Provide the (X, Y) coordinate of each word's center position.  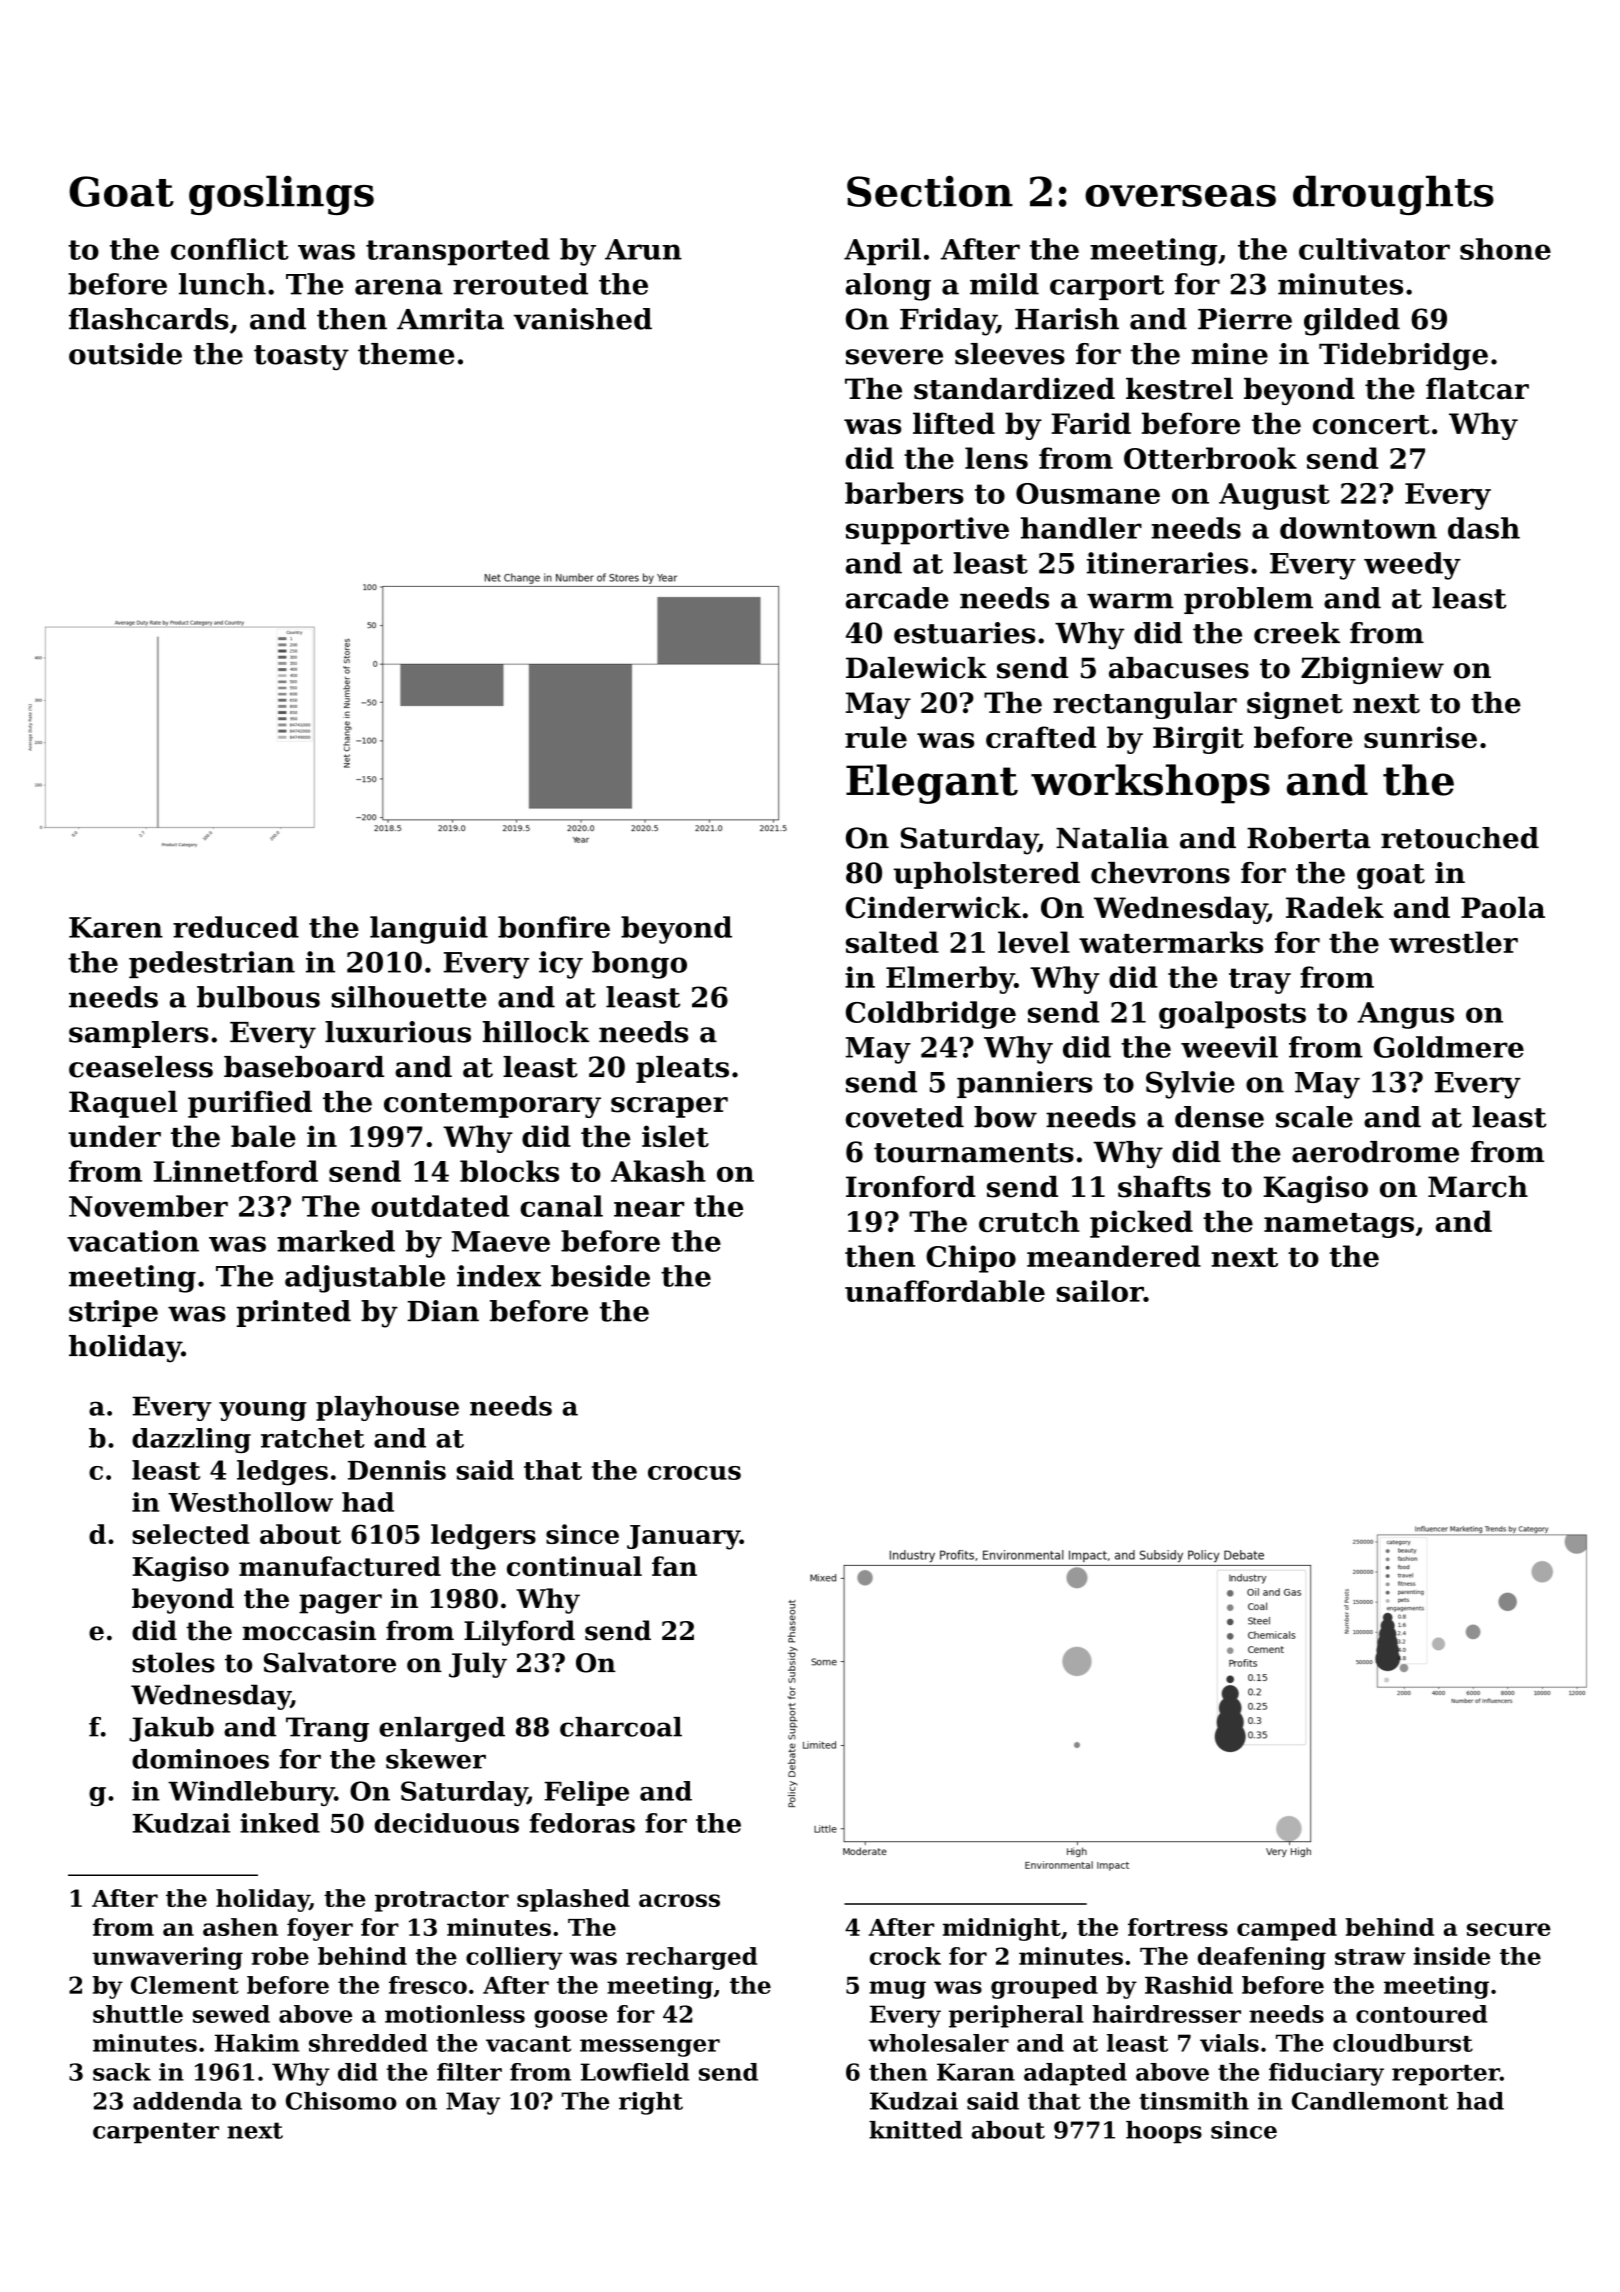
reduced (236, 927)
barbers (904, 493)
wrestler (1453, 942)
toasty (301, 358)
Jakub (171, 1729)
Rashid (1189, 1985)
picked (1141, 1224)
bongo (639, 965)
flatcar (1477, 389)
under (114, 1136)
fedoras (582, 1823)
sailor (1100, 1291)
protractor (442, 1901)
